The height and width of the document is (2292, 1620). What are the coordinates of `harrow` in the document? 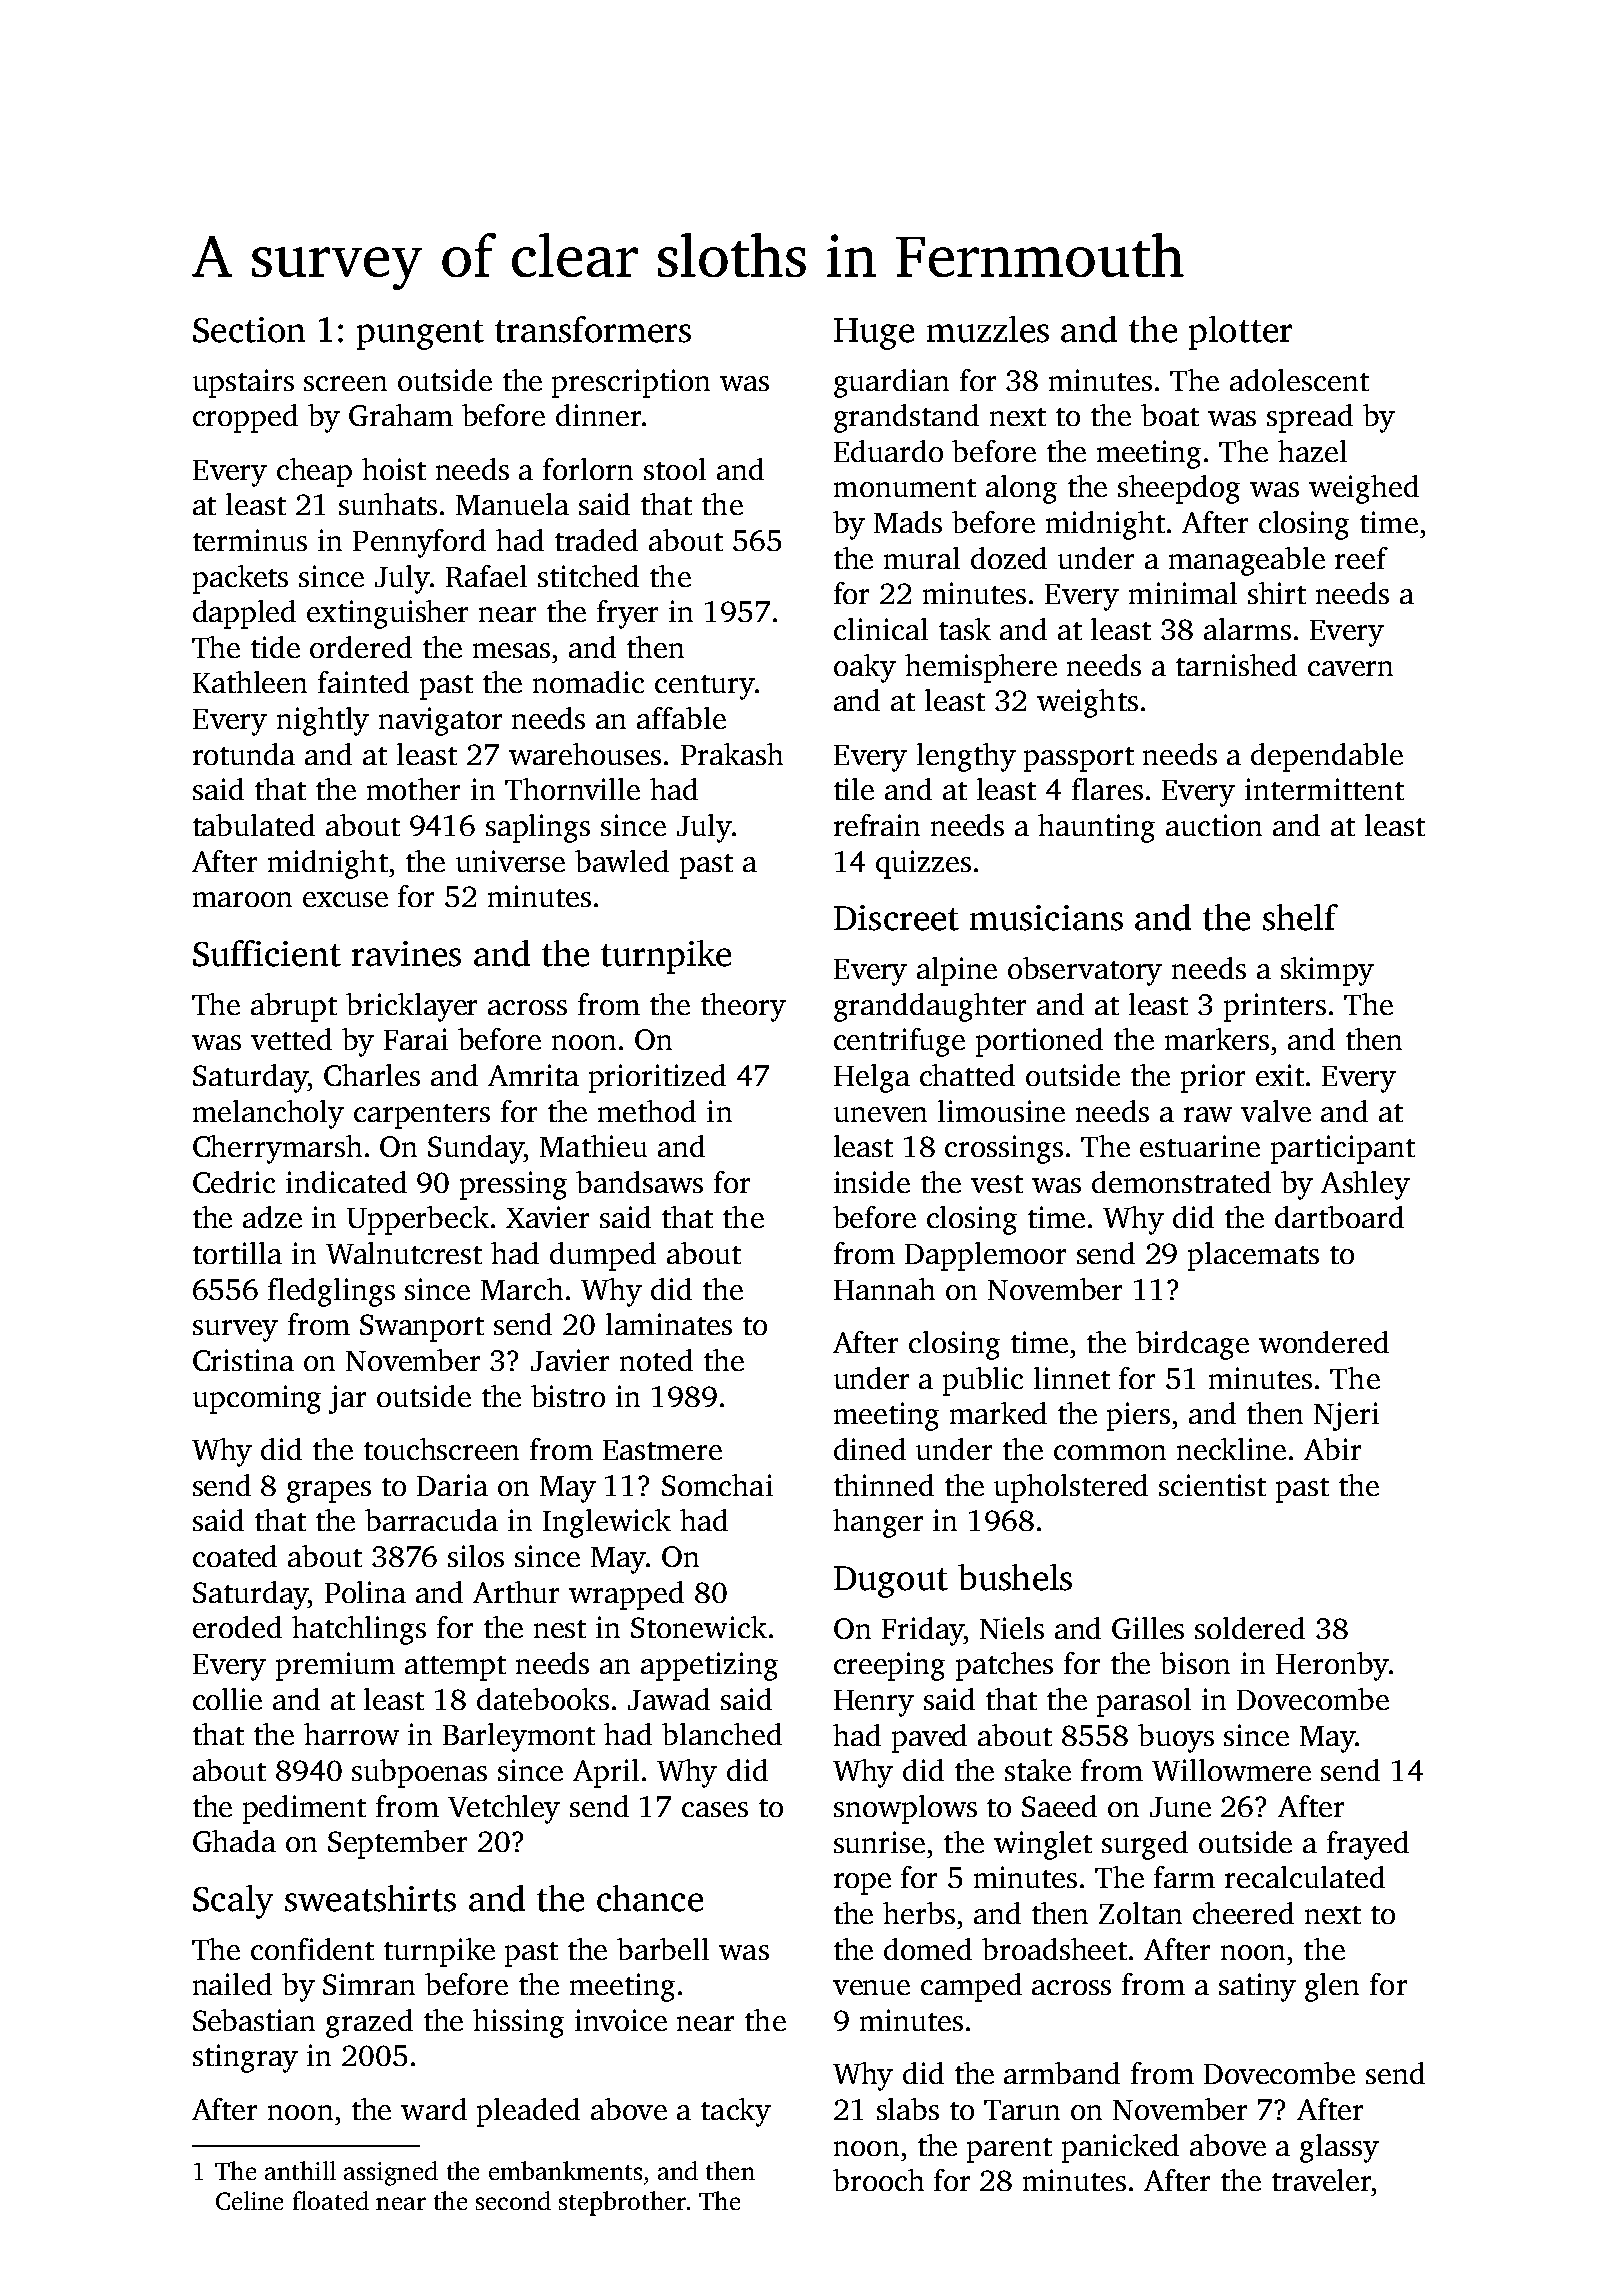 It's located at (351, 1734).
